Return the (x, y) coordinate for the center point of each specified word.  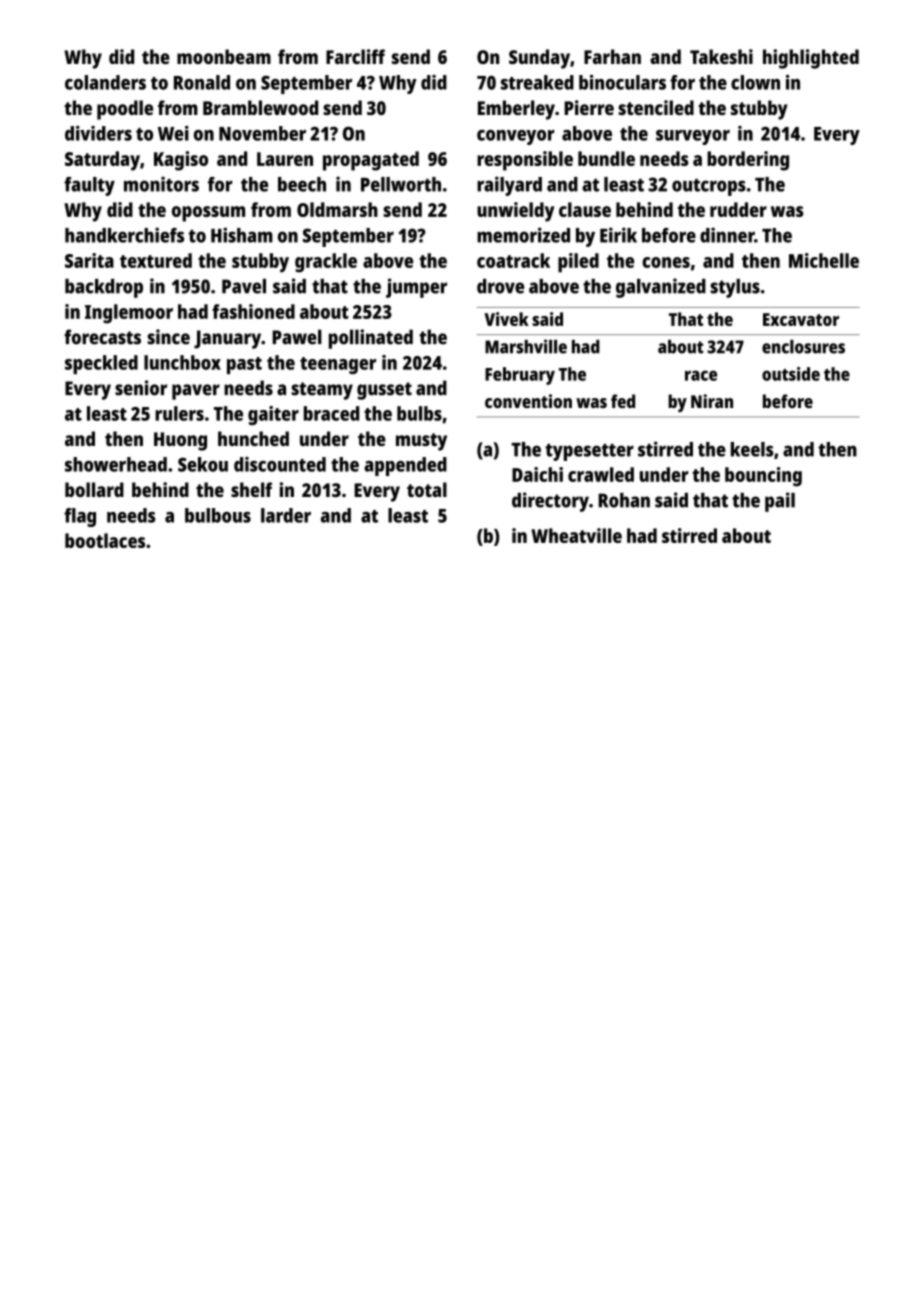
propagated (371, 161)
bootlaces (105, 540)
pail (780, 502)
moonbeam (224, 56)
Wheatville (576, 535)
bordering (748, 161)
